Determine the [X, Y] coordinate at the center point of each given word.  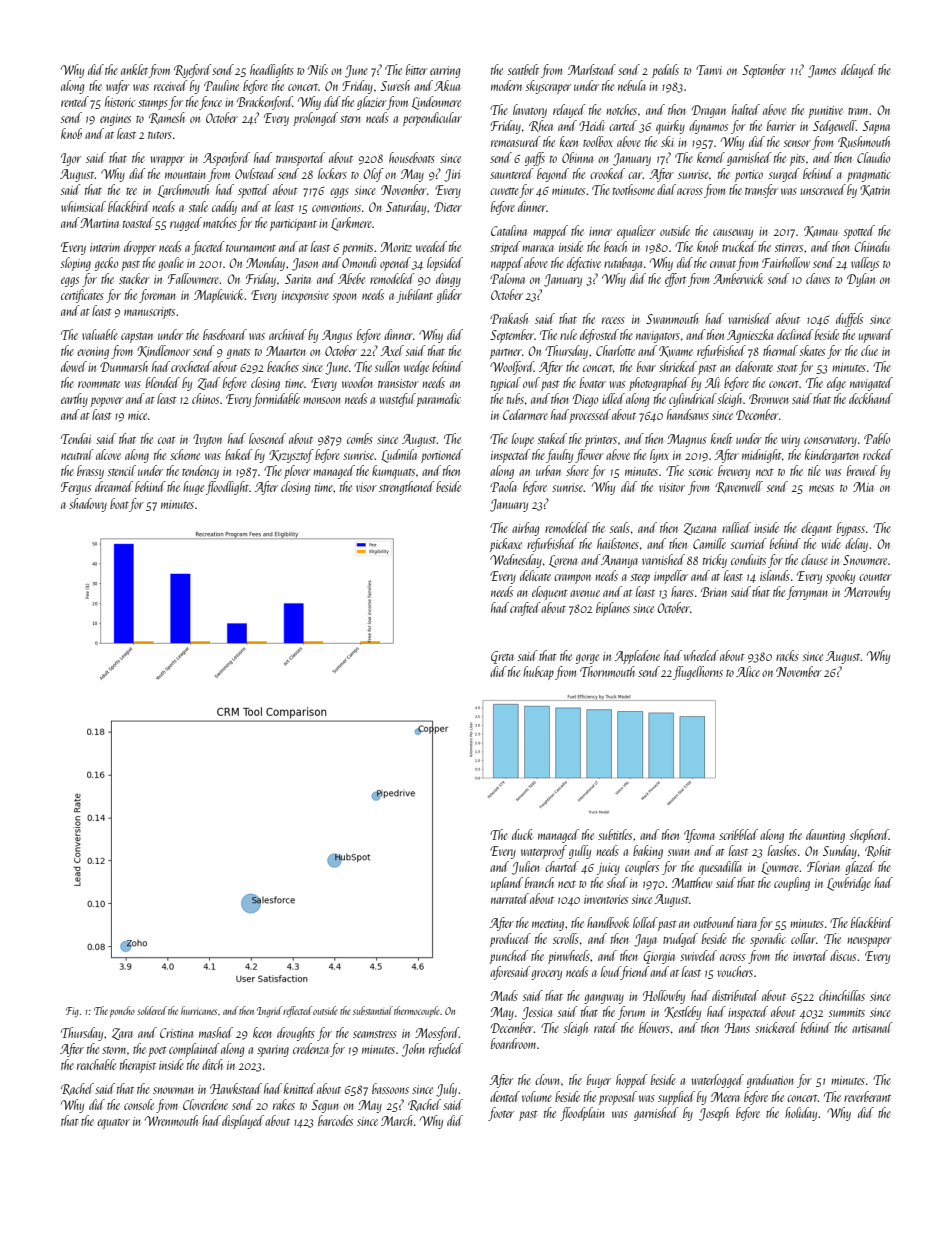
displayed [243, 1122]
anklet [134, 69]
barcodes [335, 1120]
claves [818, 278]
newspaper [869, 942]
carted [623, 125]
